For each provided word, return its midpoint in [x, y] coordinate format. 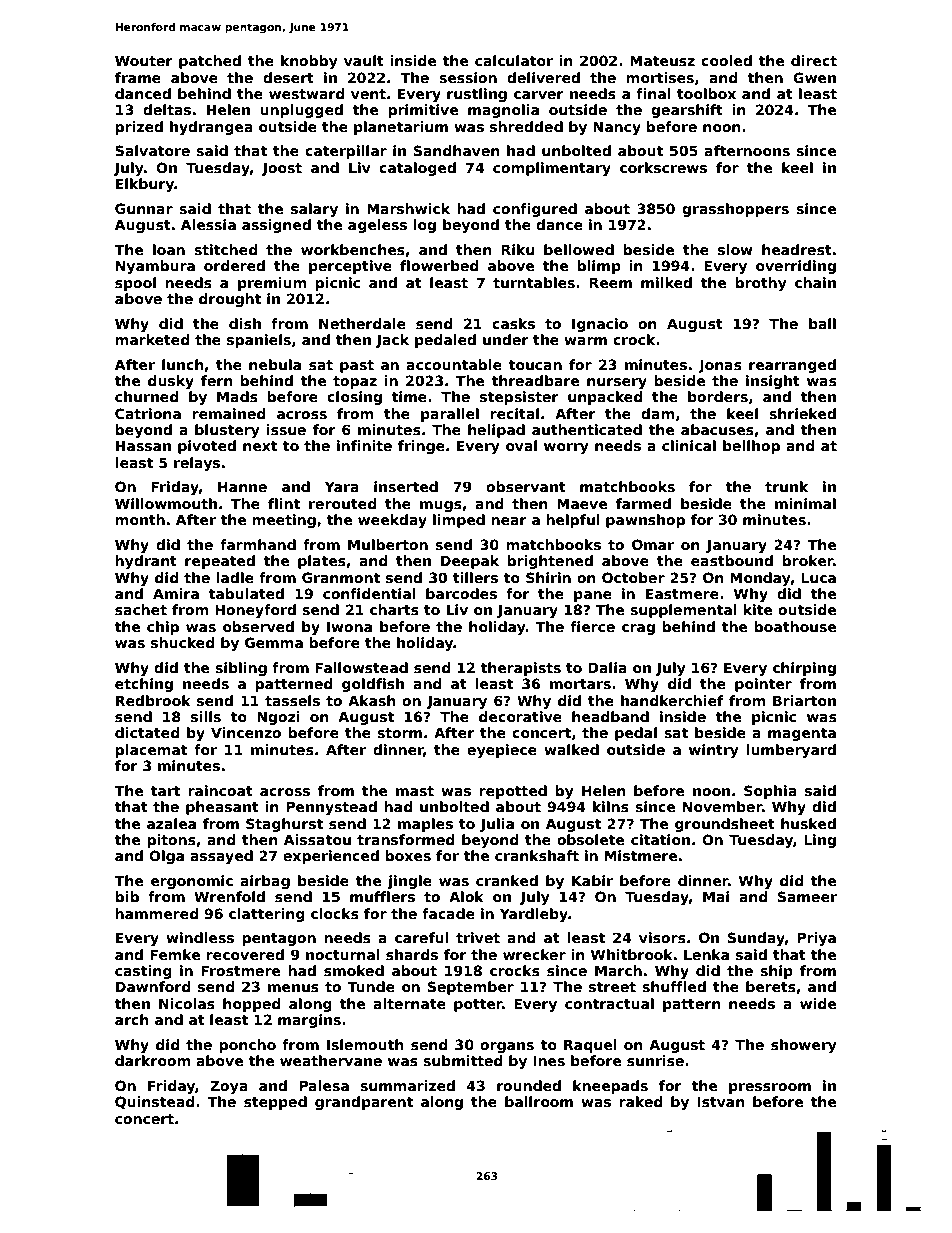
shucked [183, 642]
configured [535, 210]
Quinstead [155, 1102]
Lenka [706, 954]
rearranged [792, 366]
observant [526, 486]
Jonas [720, 366]
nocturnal [343, 954]
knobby [309, 62]
